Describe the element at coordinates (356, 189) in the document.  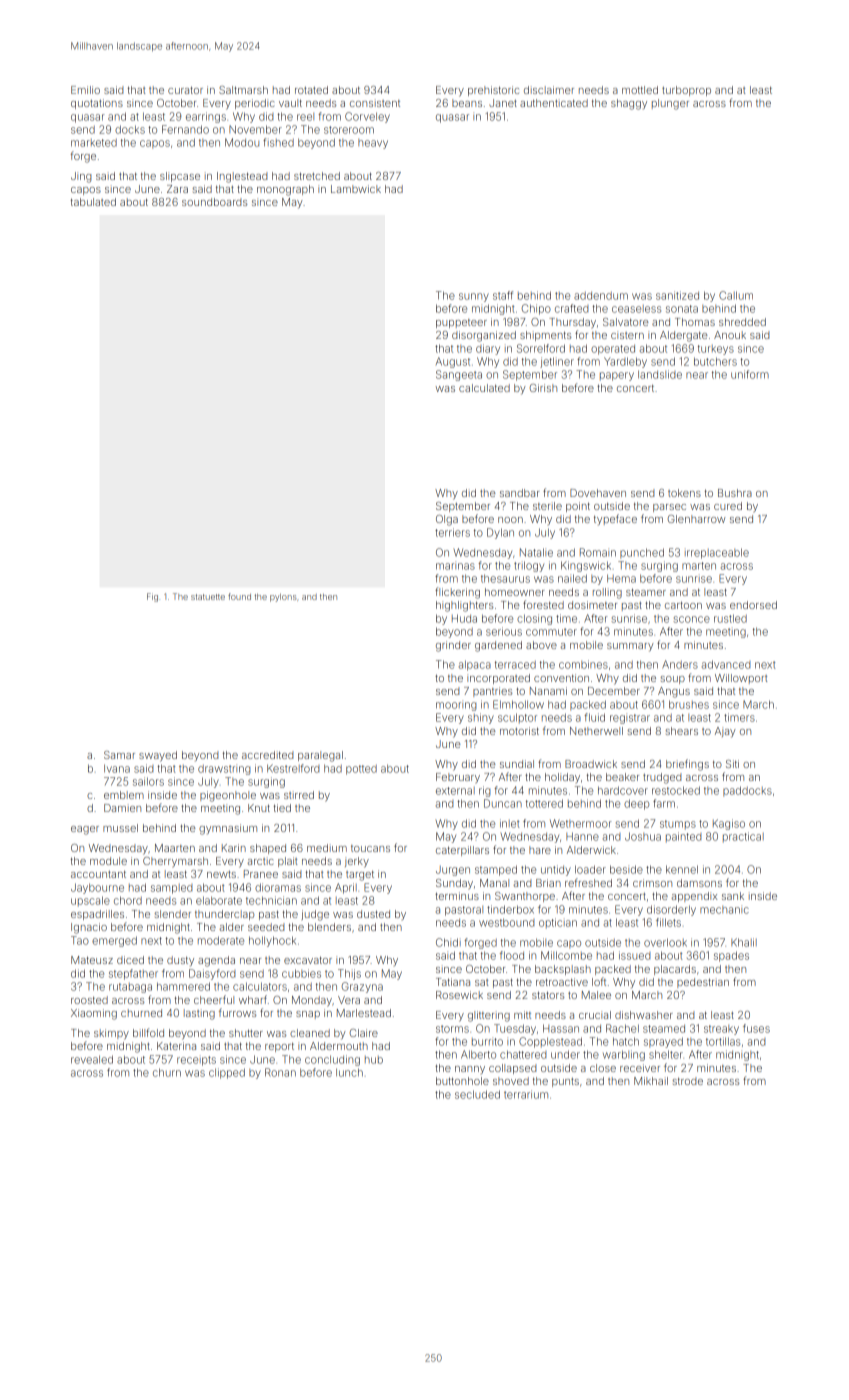
I see `Lambwick` at that location.
